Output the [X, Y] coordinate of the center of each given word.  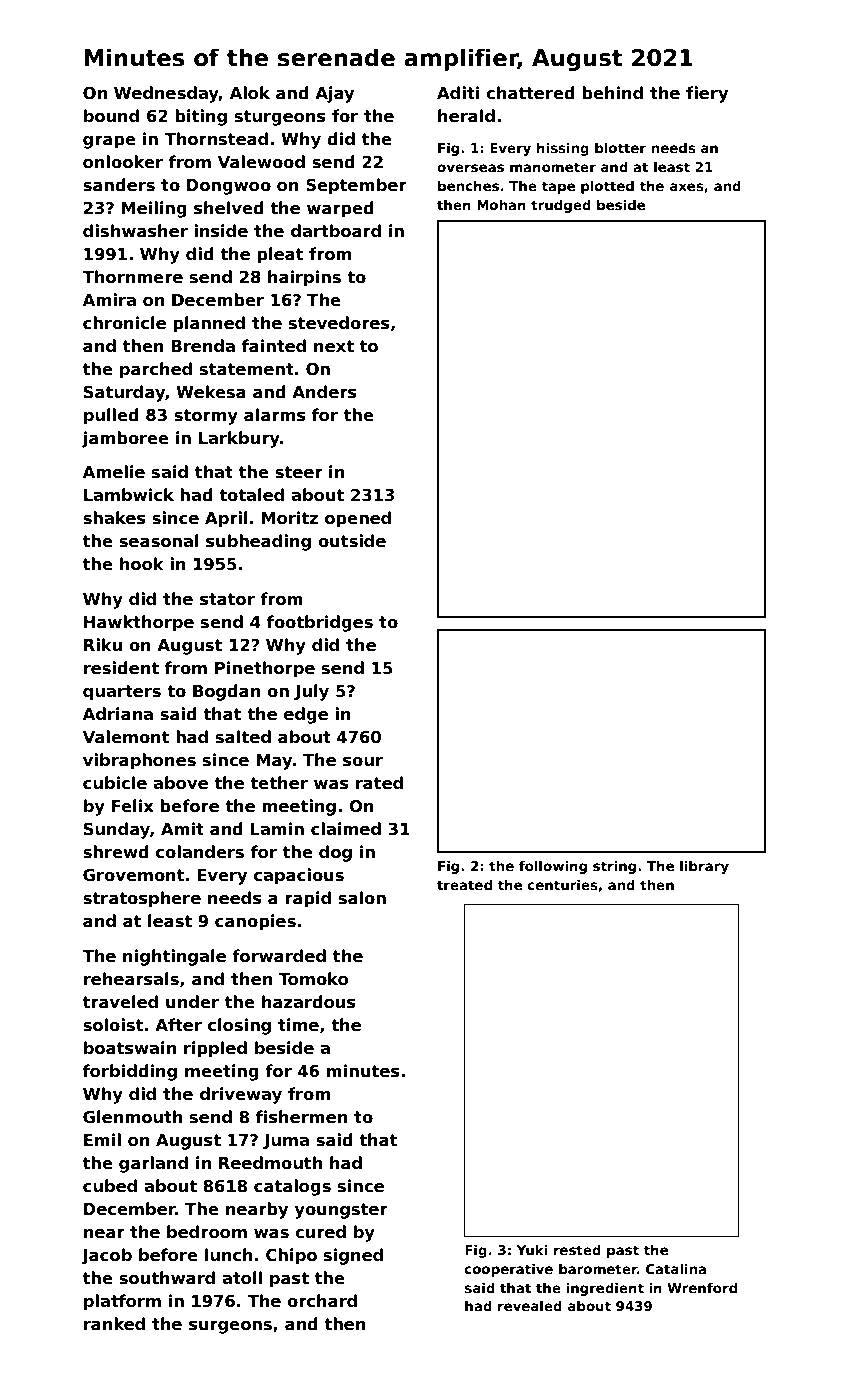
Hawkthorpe [139, 623]
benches [468, 185]
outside [352, 541]
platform [122, 1302]
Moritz [289, 518]
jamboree [125, 439]
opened [358, 519]
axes [687, 187]
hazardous [309, 1002]
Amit [182, 828]
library [704, 867]
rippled [215, 1049]
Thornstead [216, 139]
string [614, 867]
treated [464, 884]
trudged [561, 206]
